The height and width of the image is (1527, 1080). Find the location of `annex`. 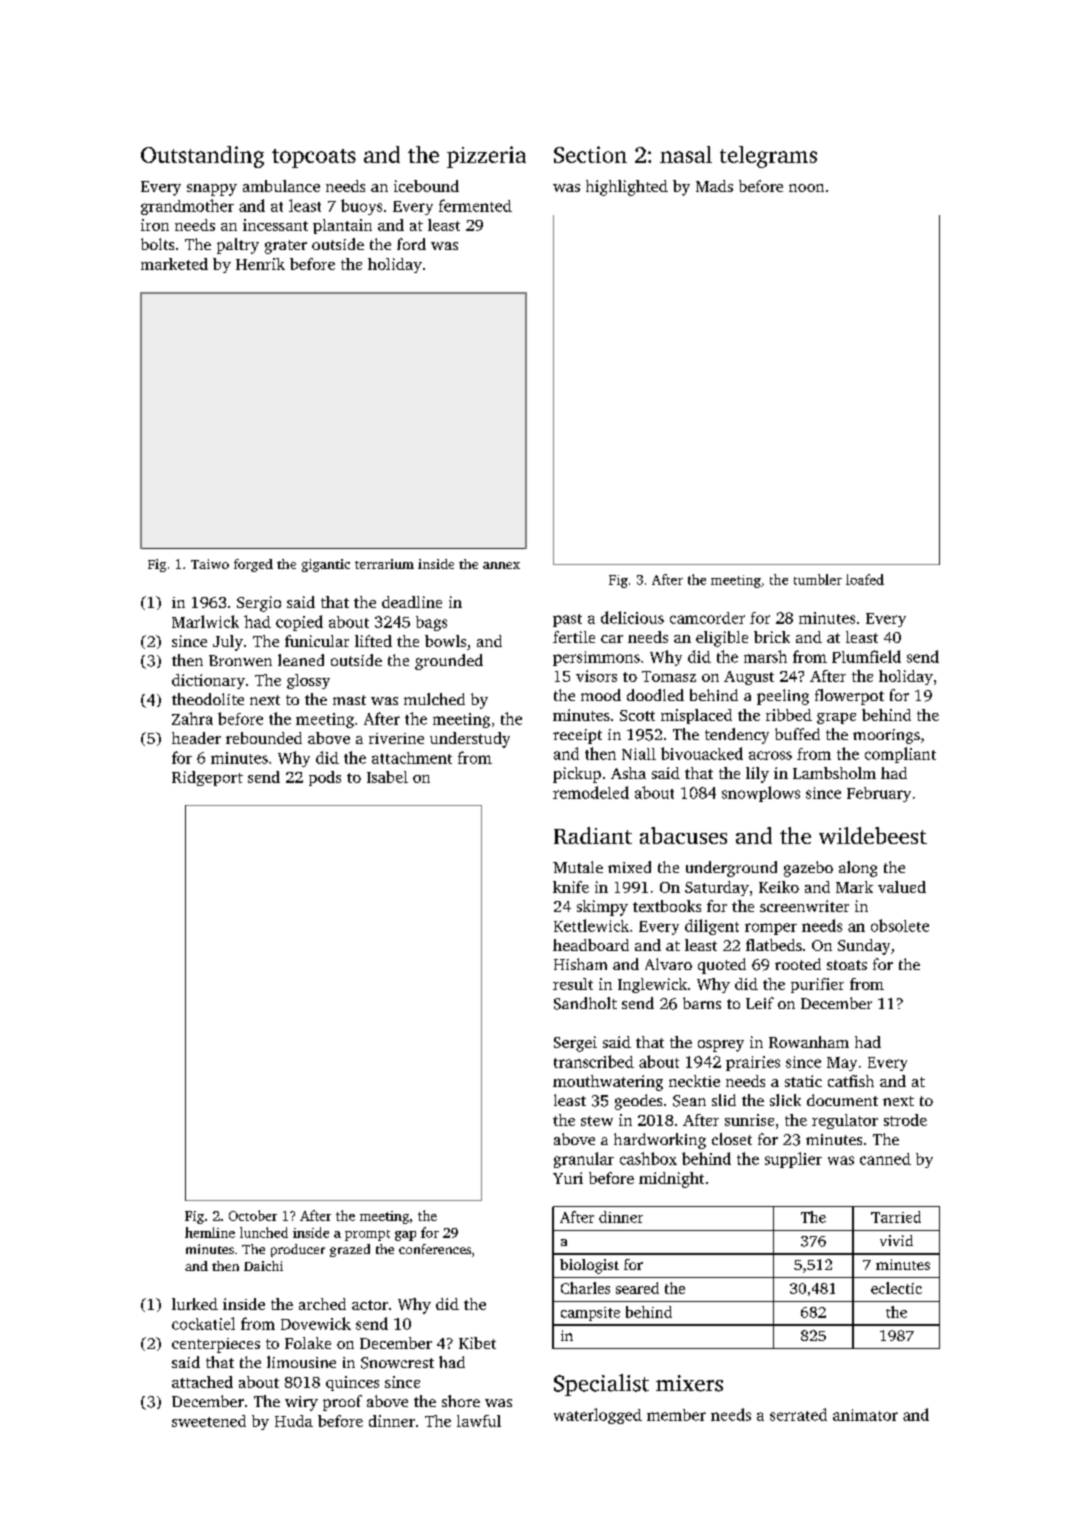

annex is located at coordinates (501, 565).
